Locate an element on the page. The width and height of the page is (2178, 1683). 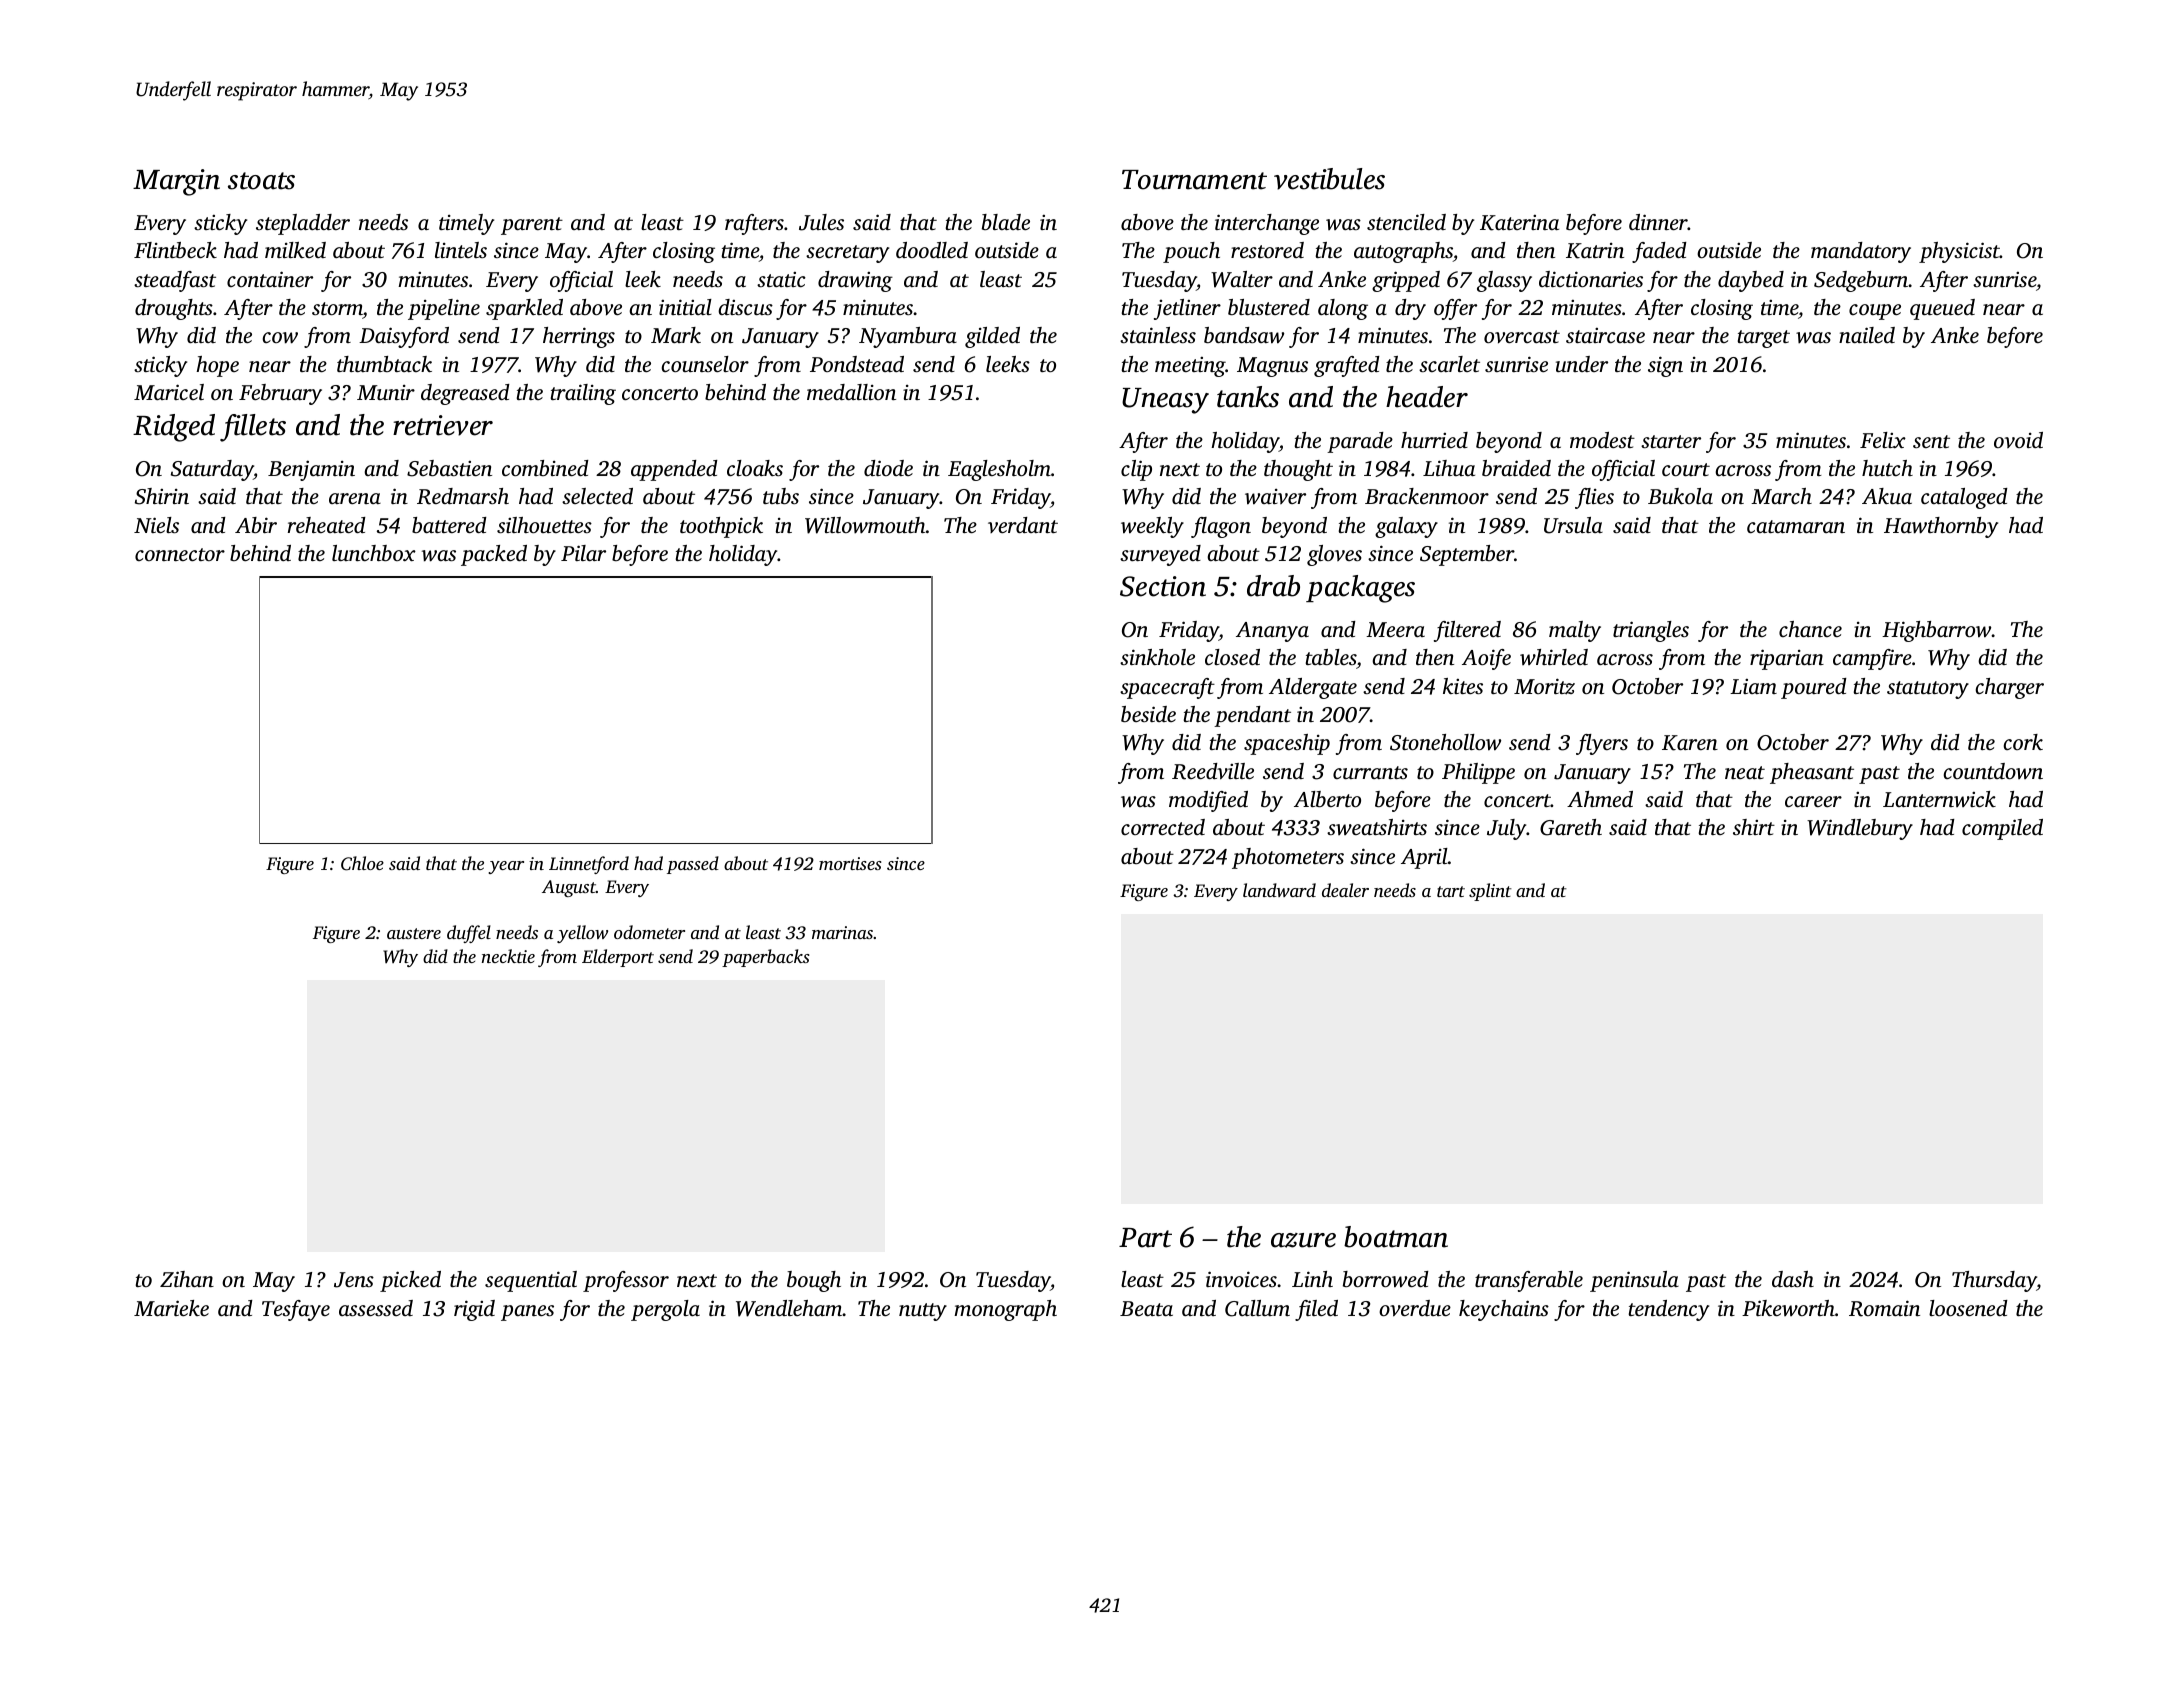
filtered is located at coordinates (1467, 631).
